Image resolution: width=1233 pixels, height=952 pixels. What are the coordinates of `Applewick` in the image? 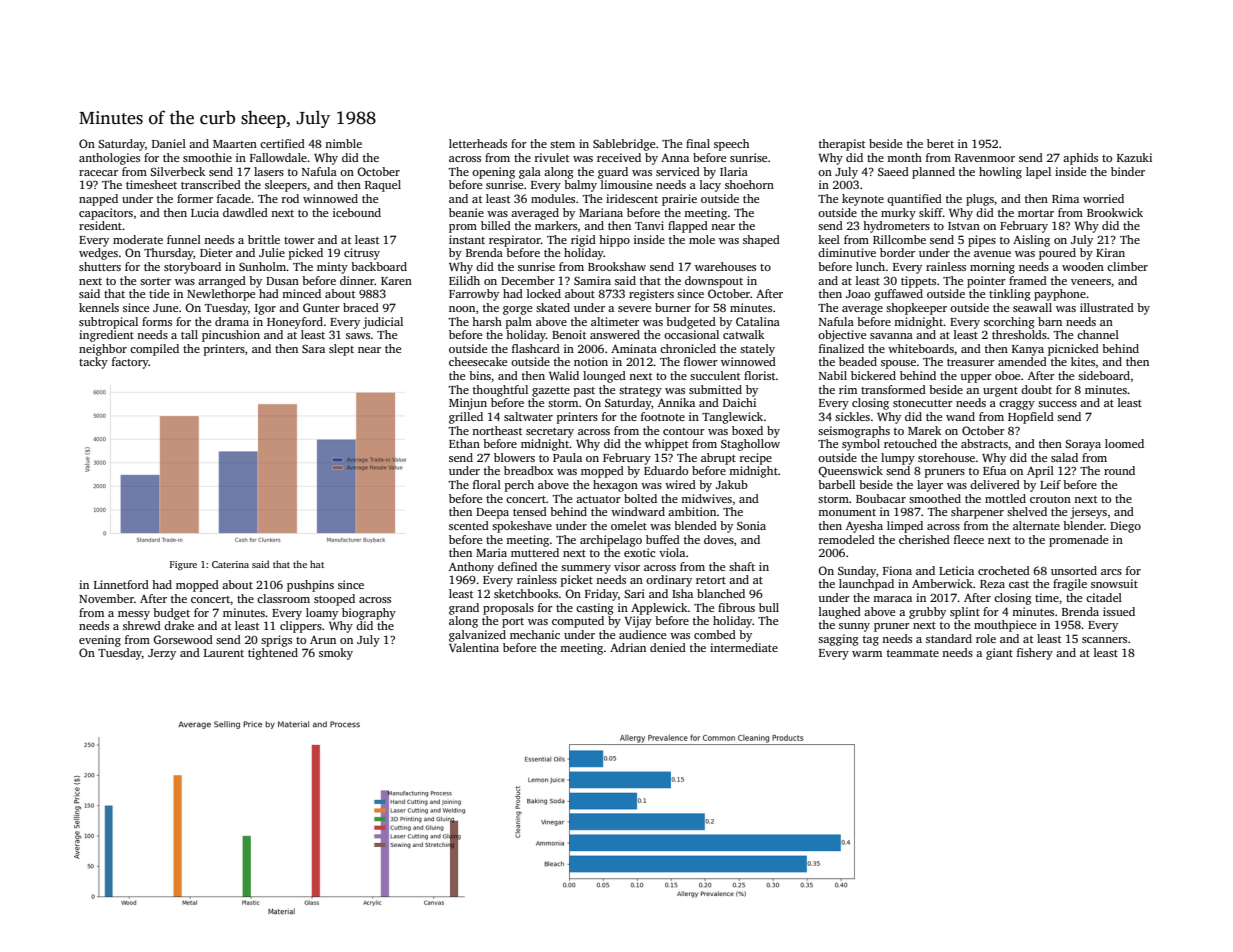 It's located at (659, 609).
